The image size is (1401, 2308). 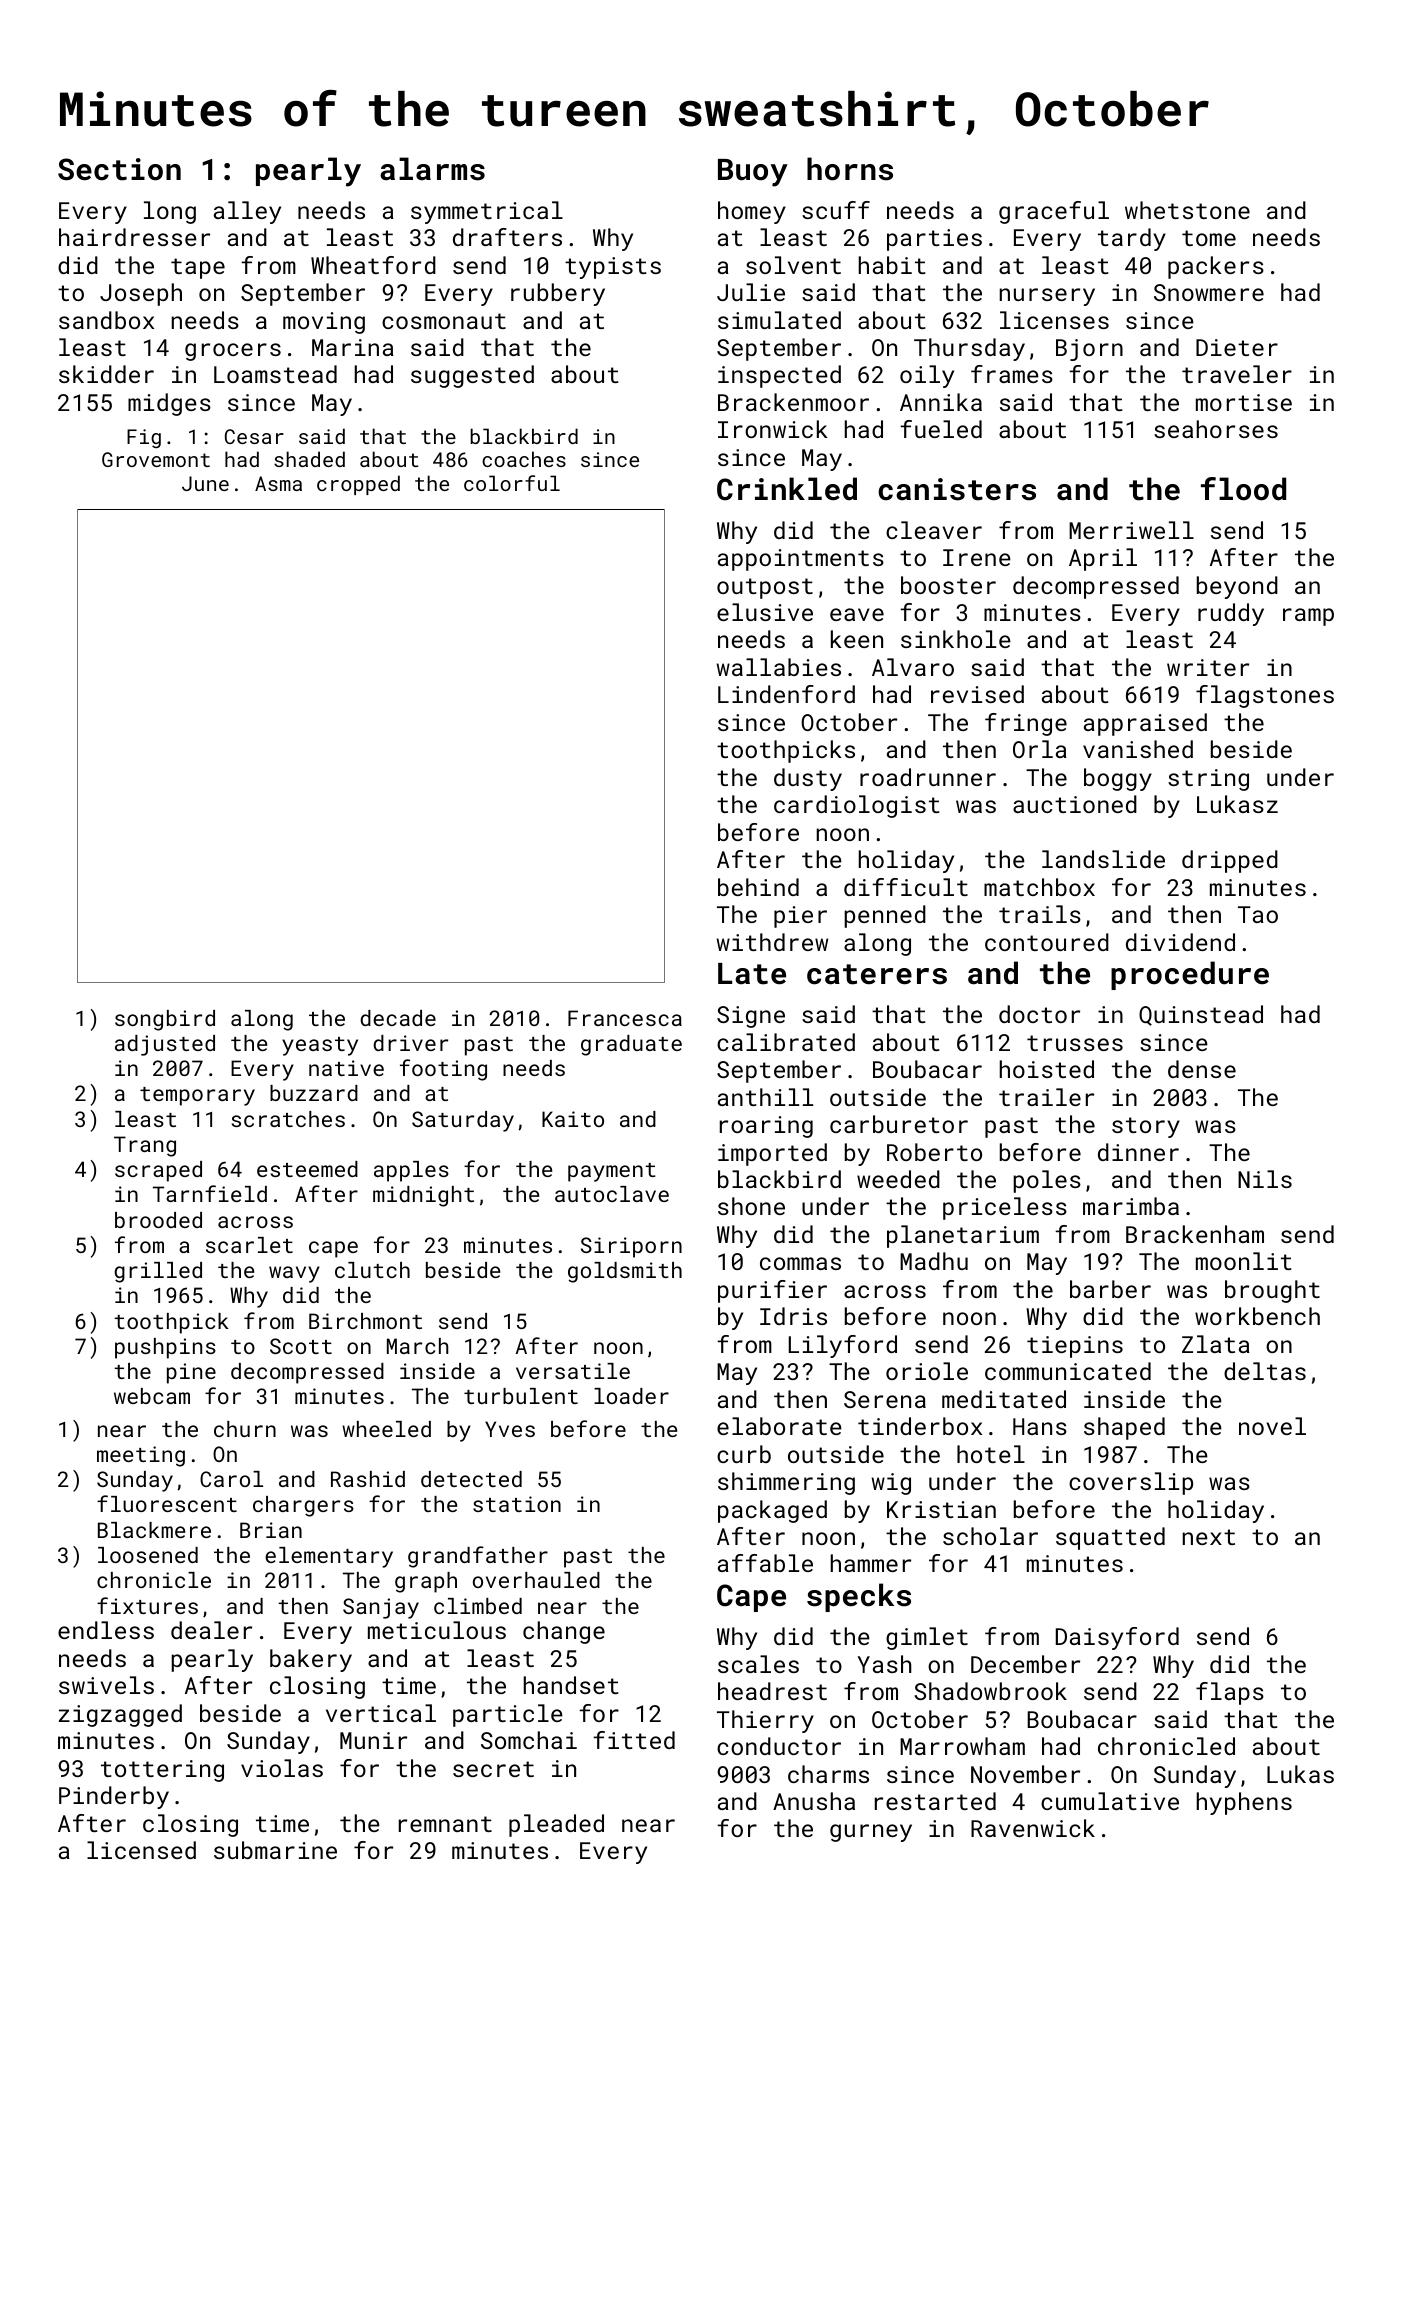 I want to click on Lindenford, so click(x=786, y=694).
